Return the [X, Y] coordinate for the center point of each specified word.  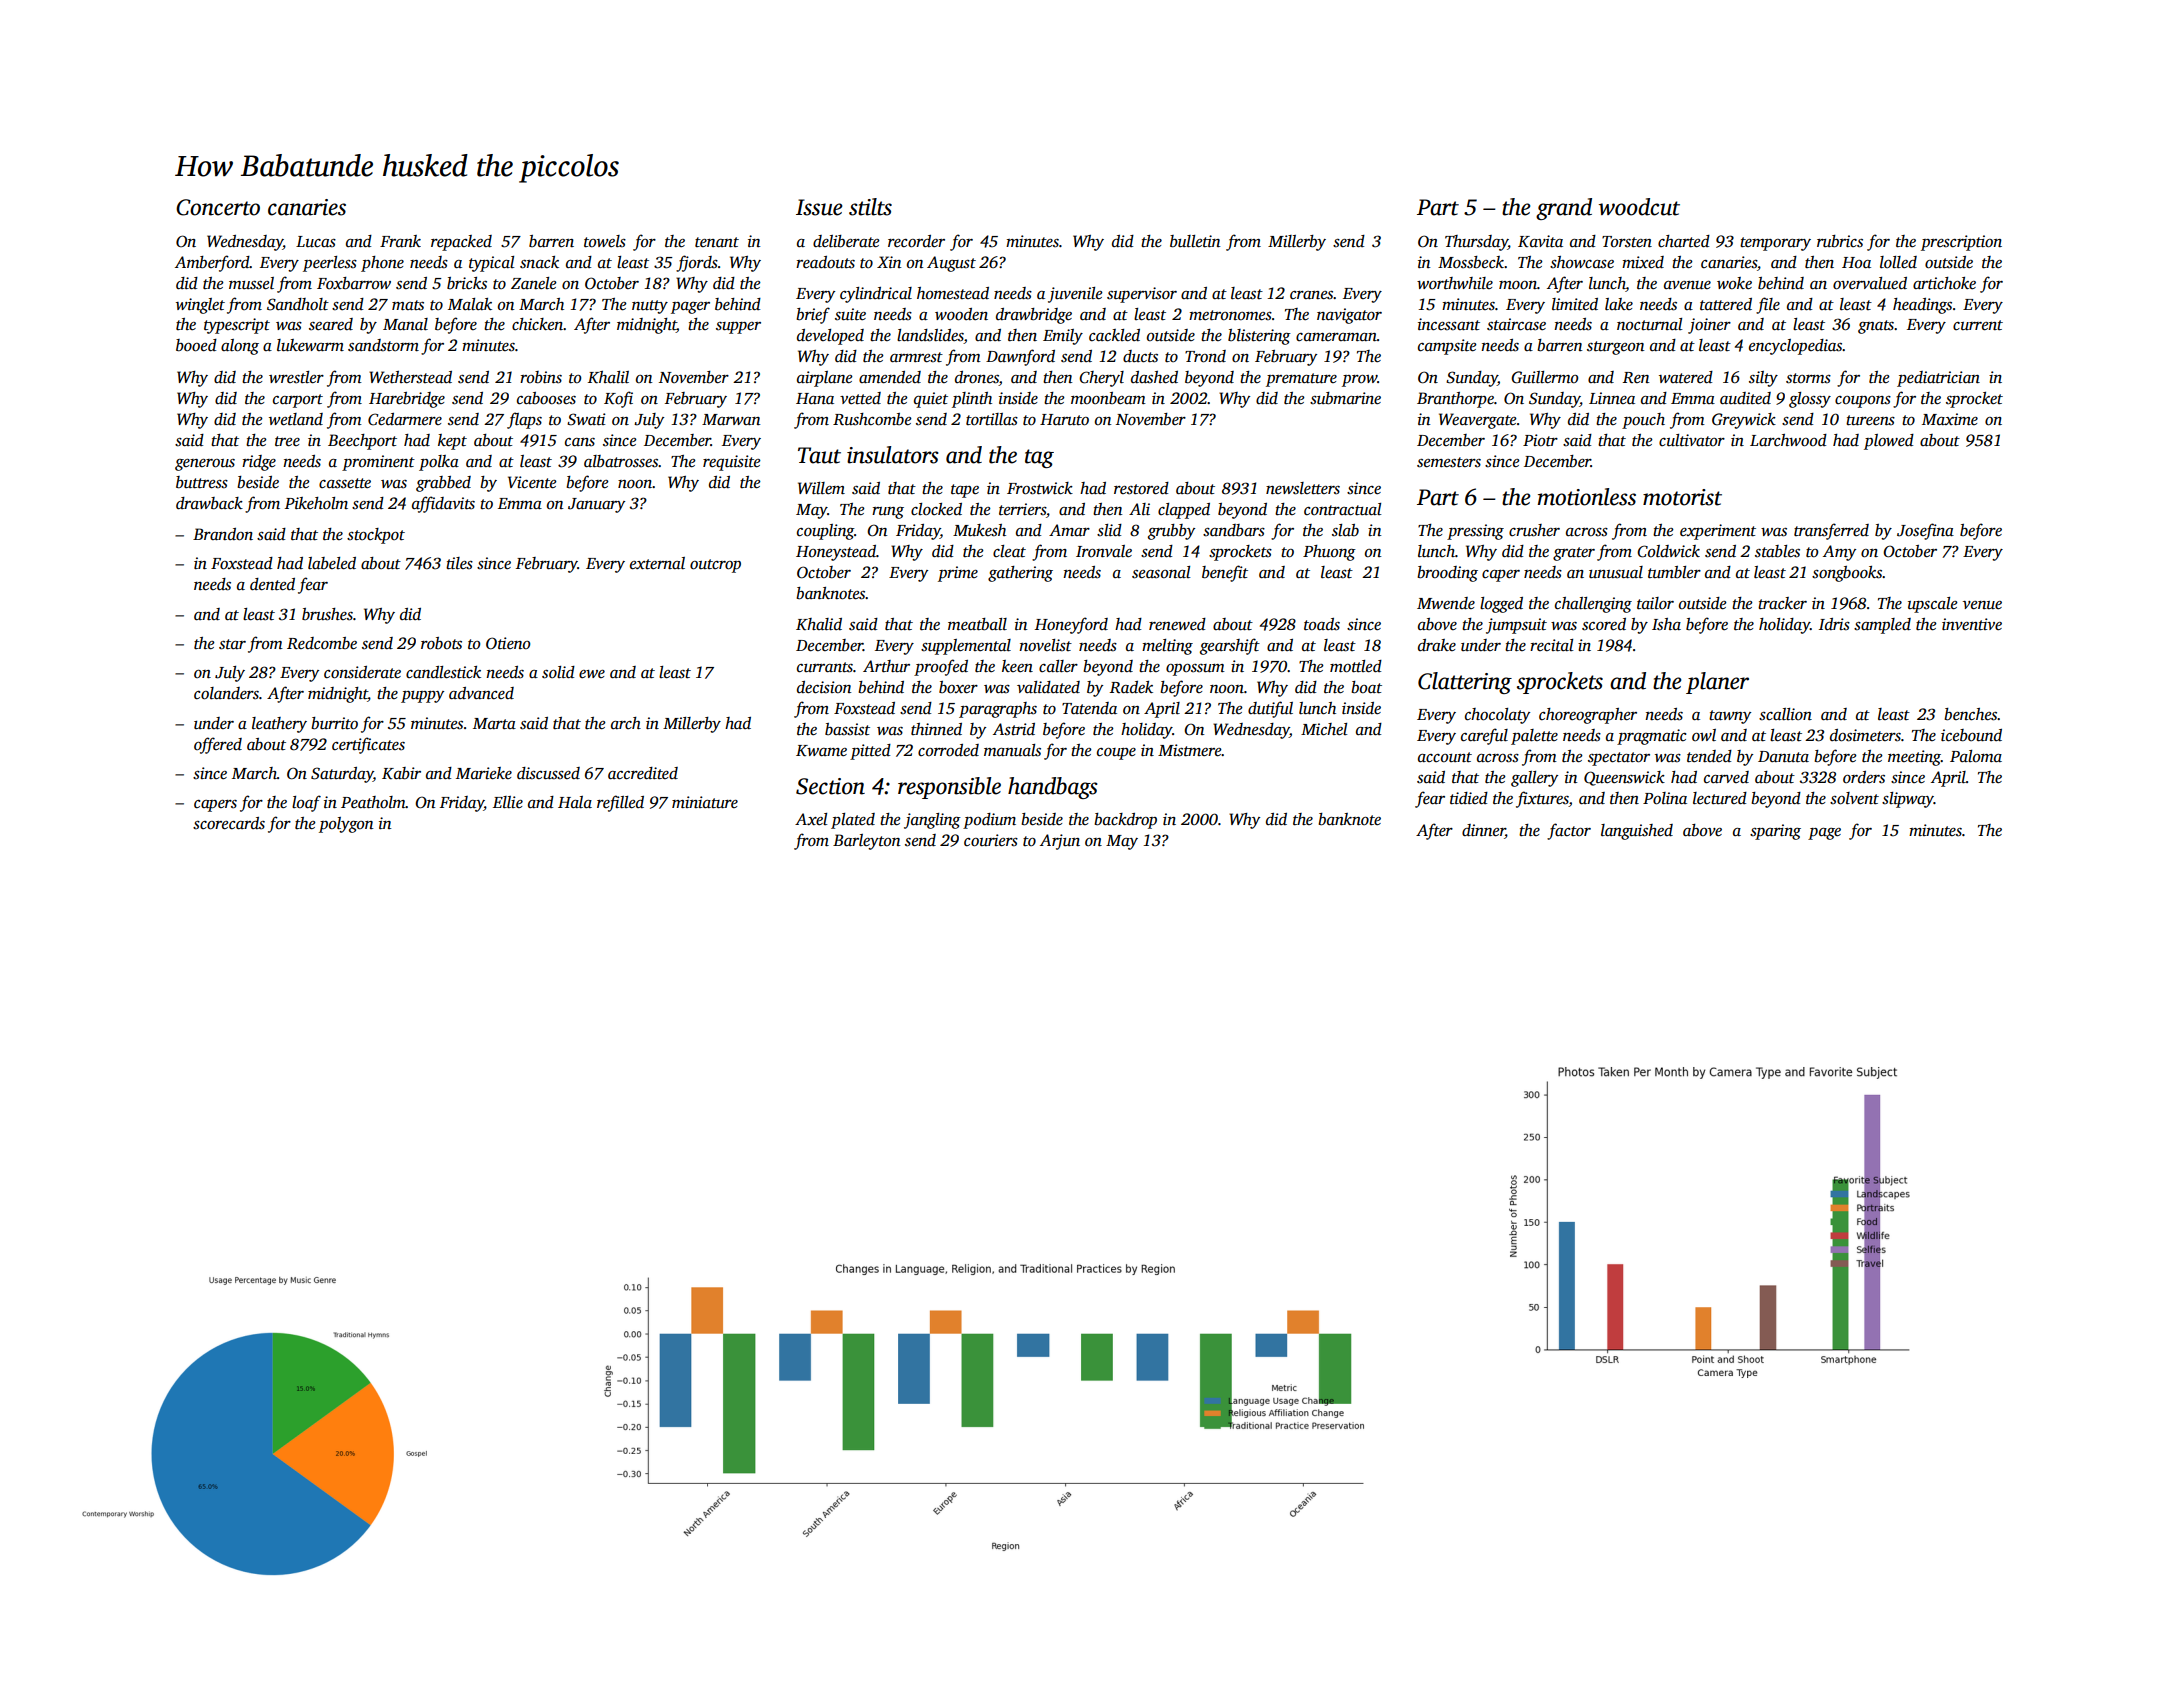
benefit [1225, 573]
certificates [368, 745]
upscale [1933, 605]
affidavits [443, 504]
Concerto [218, 207]
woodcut [1639, 207]
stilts [870, 207]
